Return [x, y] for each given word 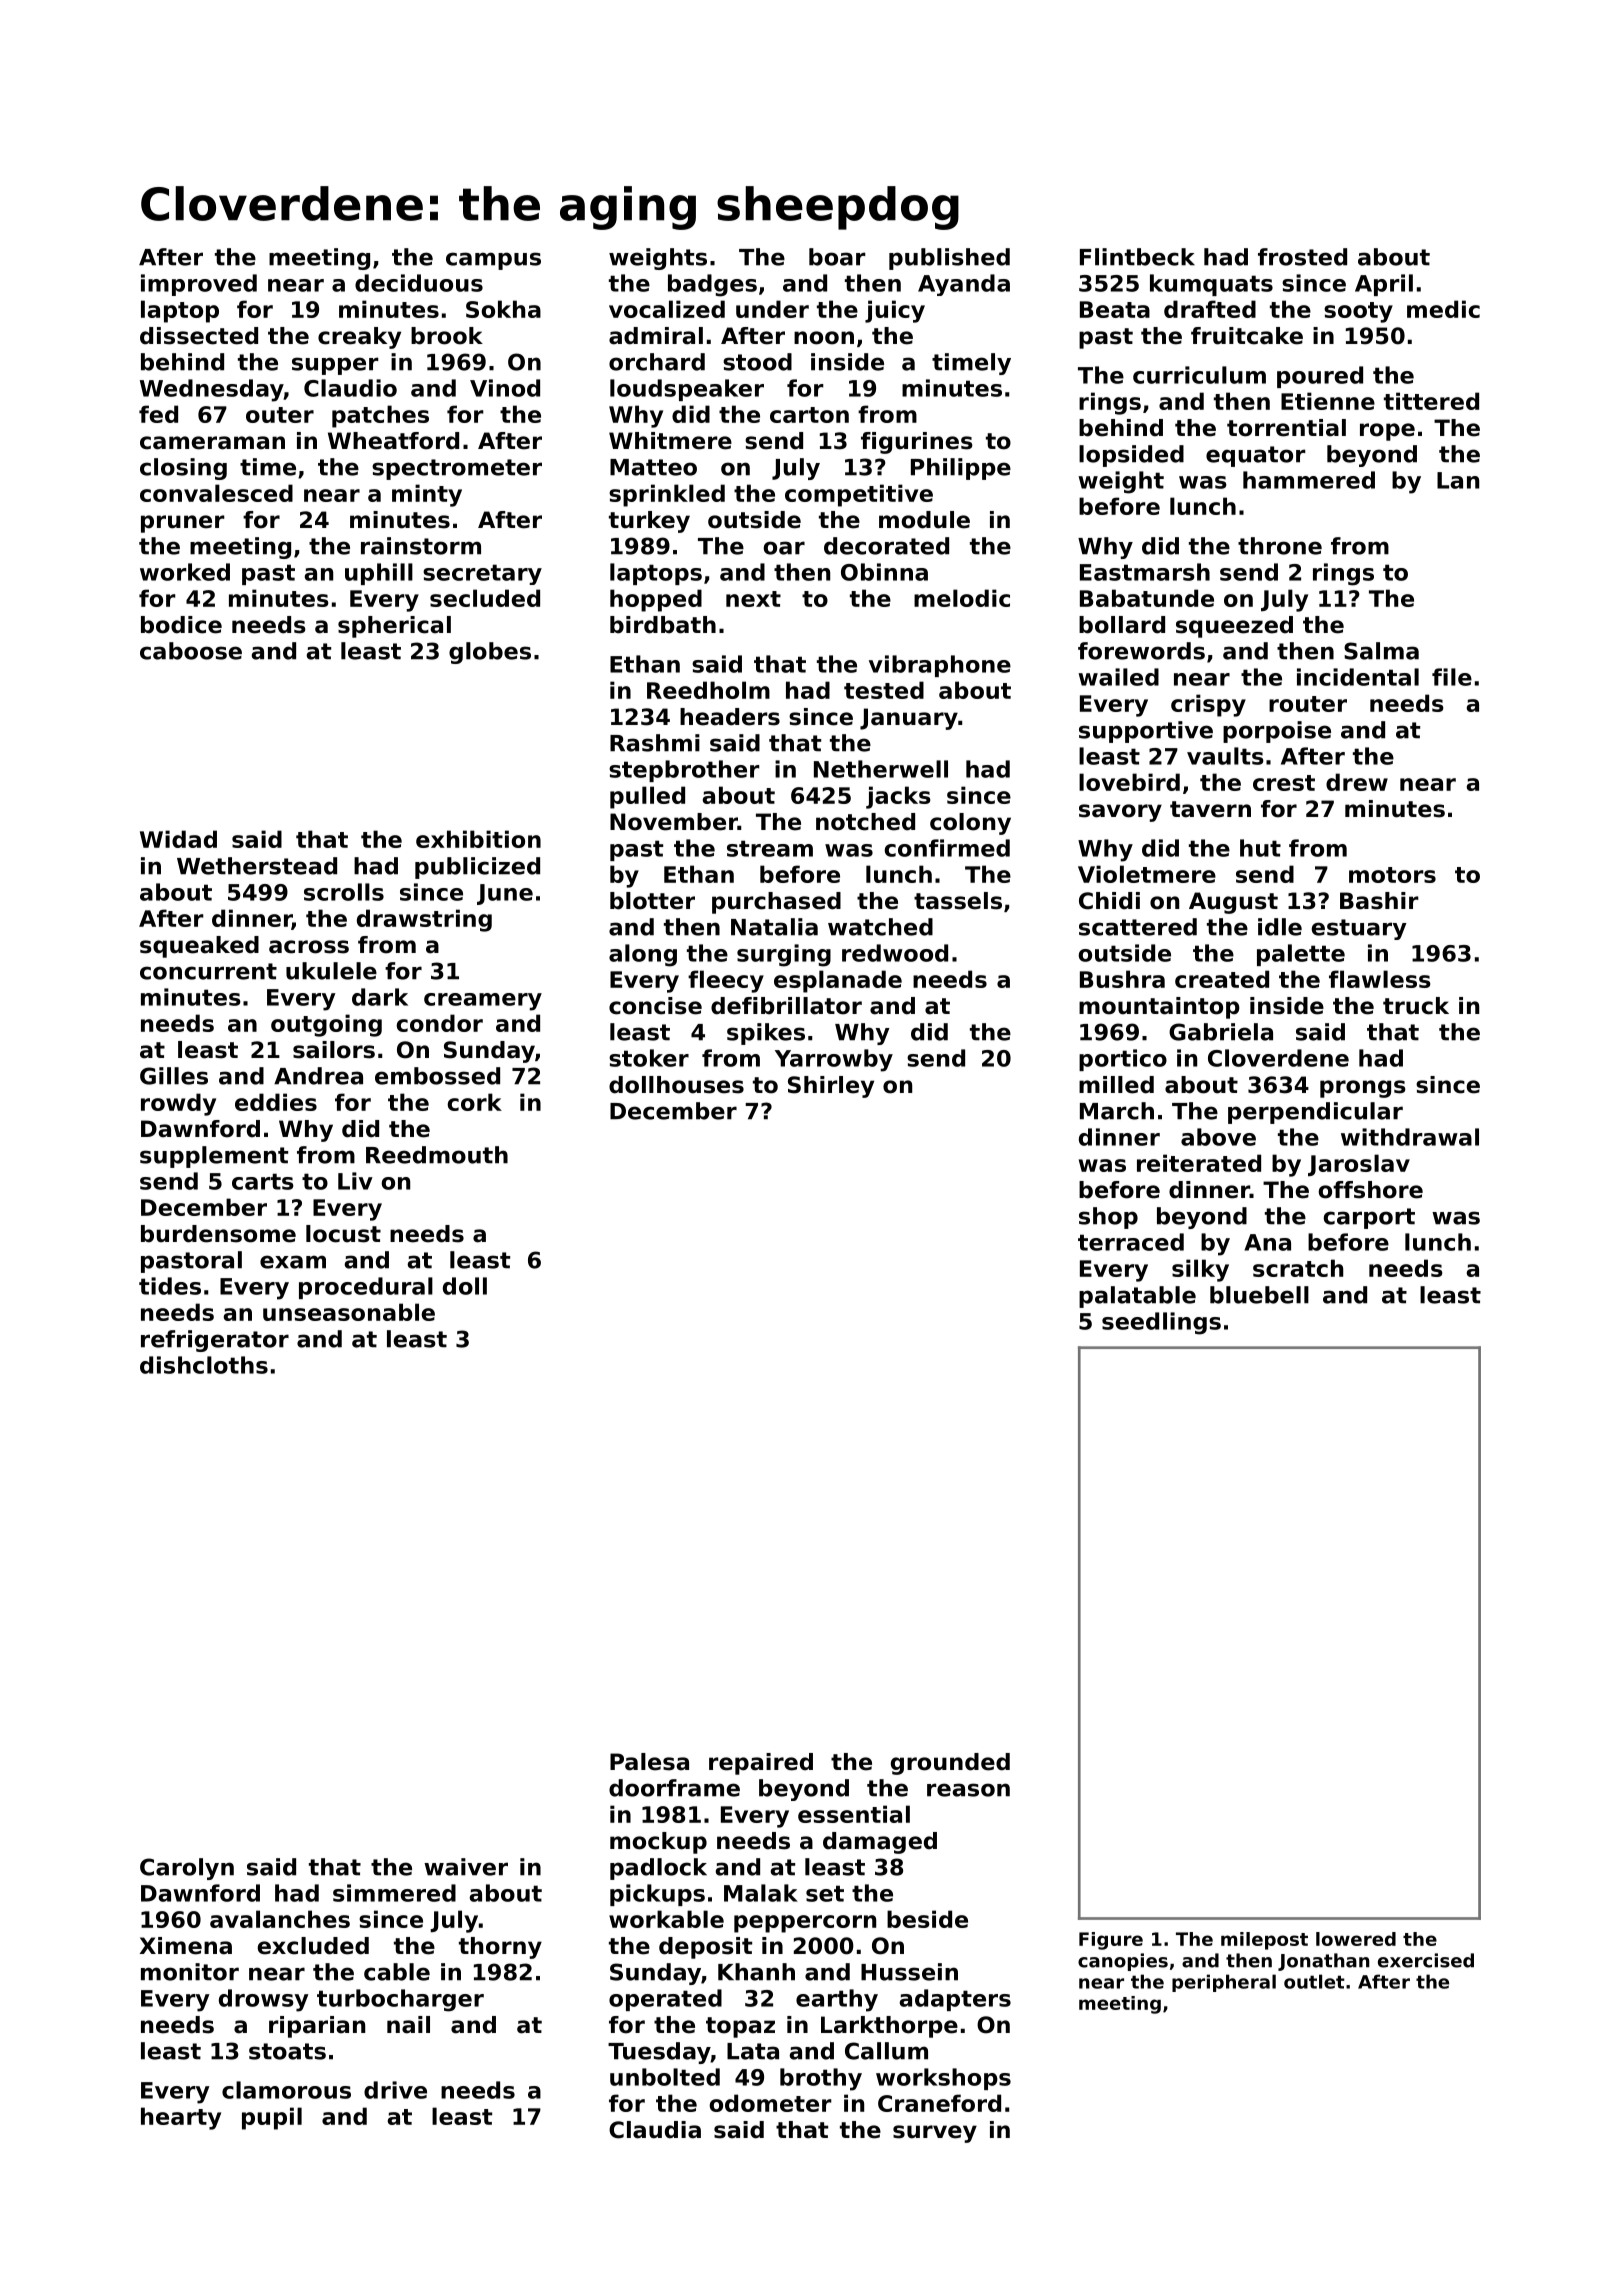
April [1384, 285]
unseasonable [349, 1312]
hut [1260, 848]
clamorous [286, 2090]
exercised [1426, 1960]
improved [199, 285]
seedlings [1161, 1323]
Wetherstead [257, 866]
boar [837, 257]
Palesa [649, 1762]
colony [970, 824]
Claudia [655, 2130]
